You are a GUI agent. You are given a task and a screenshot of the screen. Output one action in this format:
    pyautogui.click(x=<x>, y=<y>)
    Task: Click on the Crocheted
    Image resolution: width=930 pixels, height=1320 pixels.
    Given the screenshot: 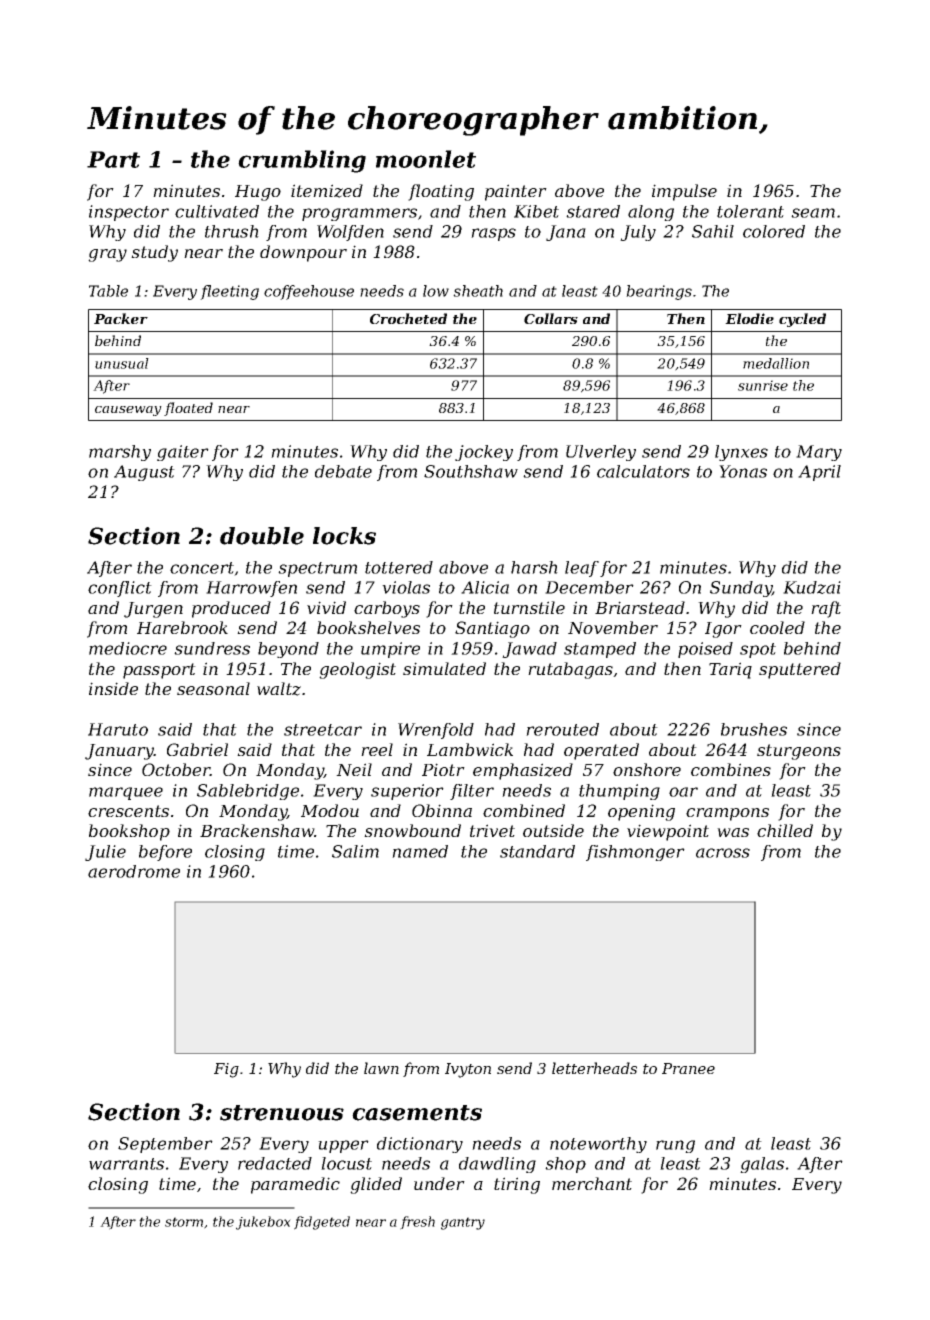 What is the action you would take?
    pyautogui.click(x=408, y=318)
